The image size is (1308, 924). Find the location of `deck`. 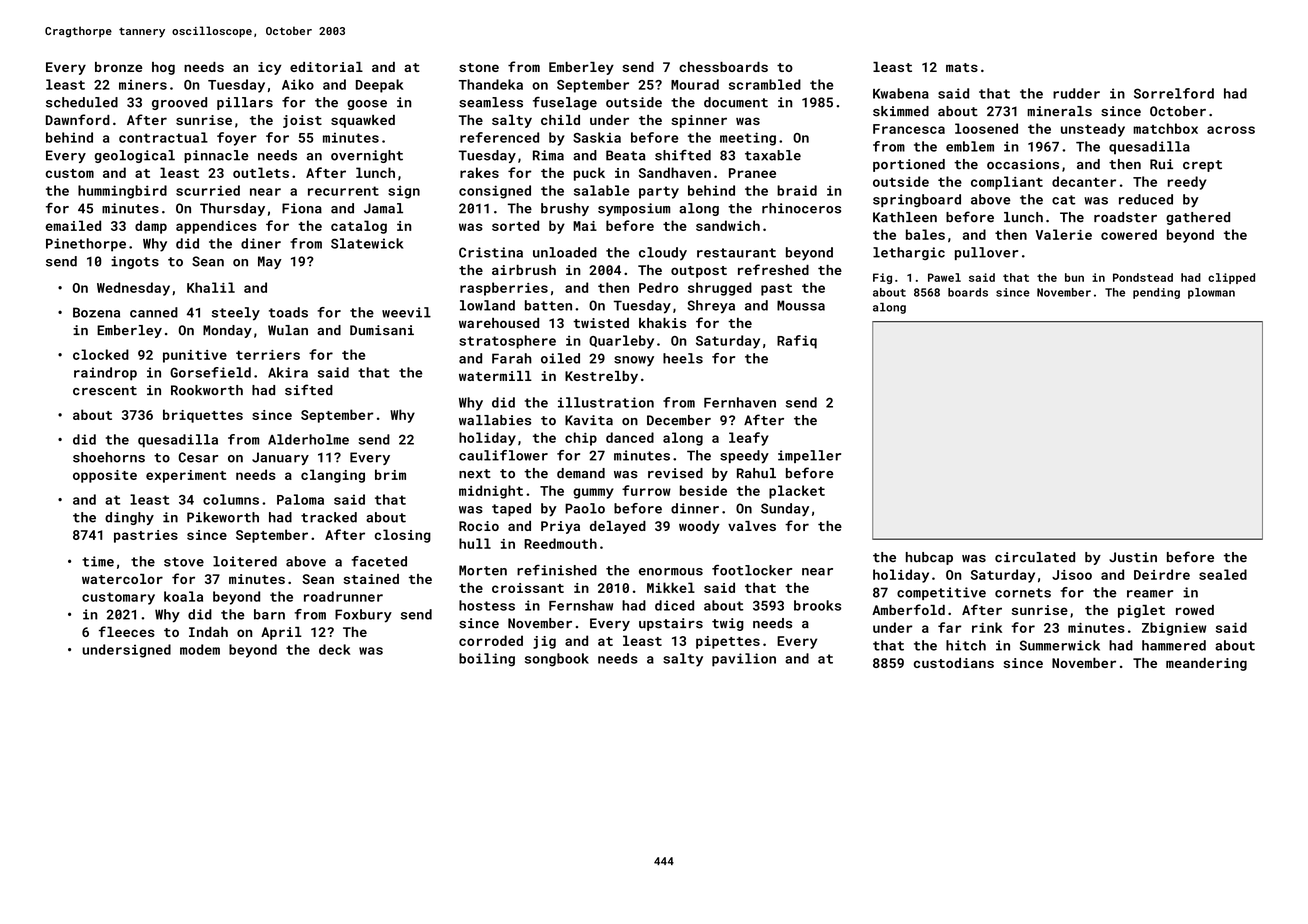

deck is located at coordinates (335, 649).
